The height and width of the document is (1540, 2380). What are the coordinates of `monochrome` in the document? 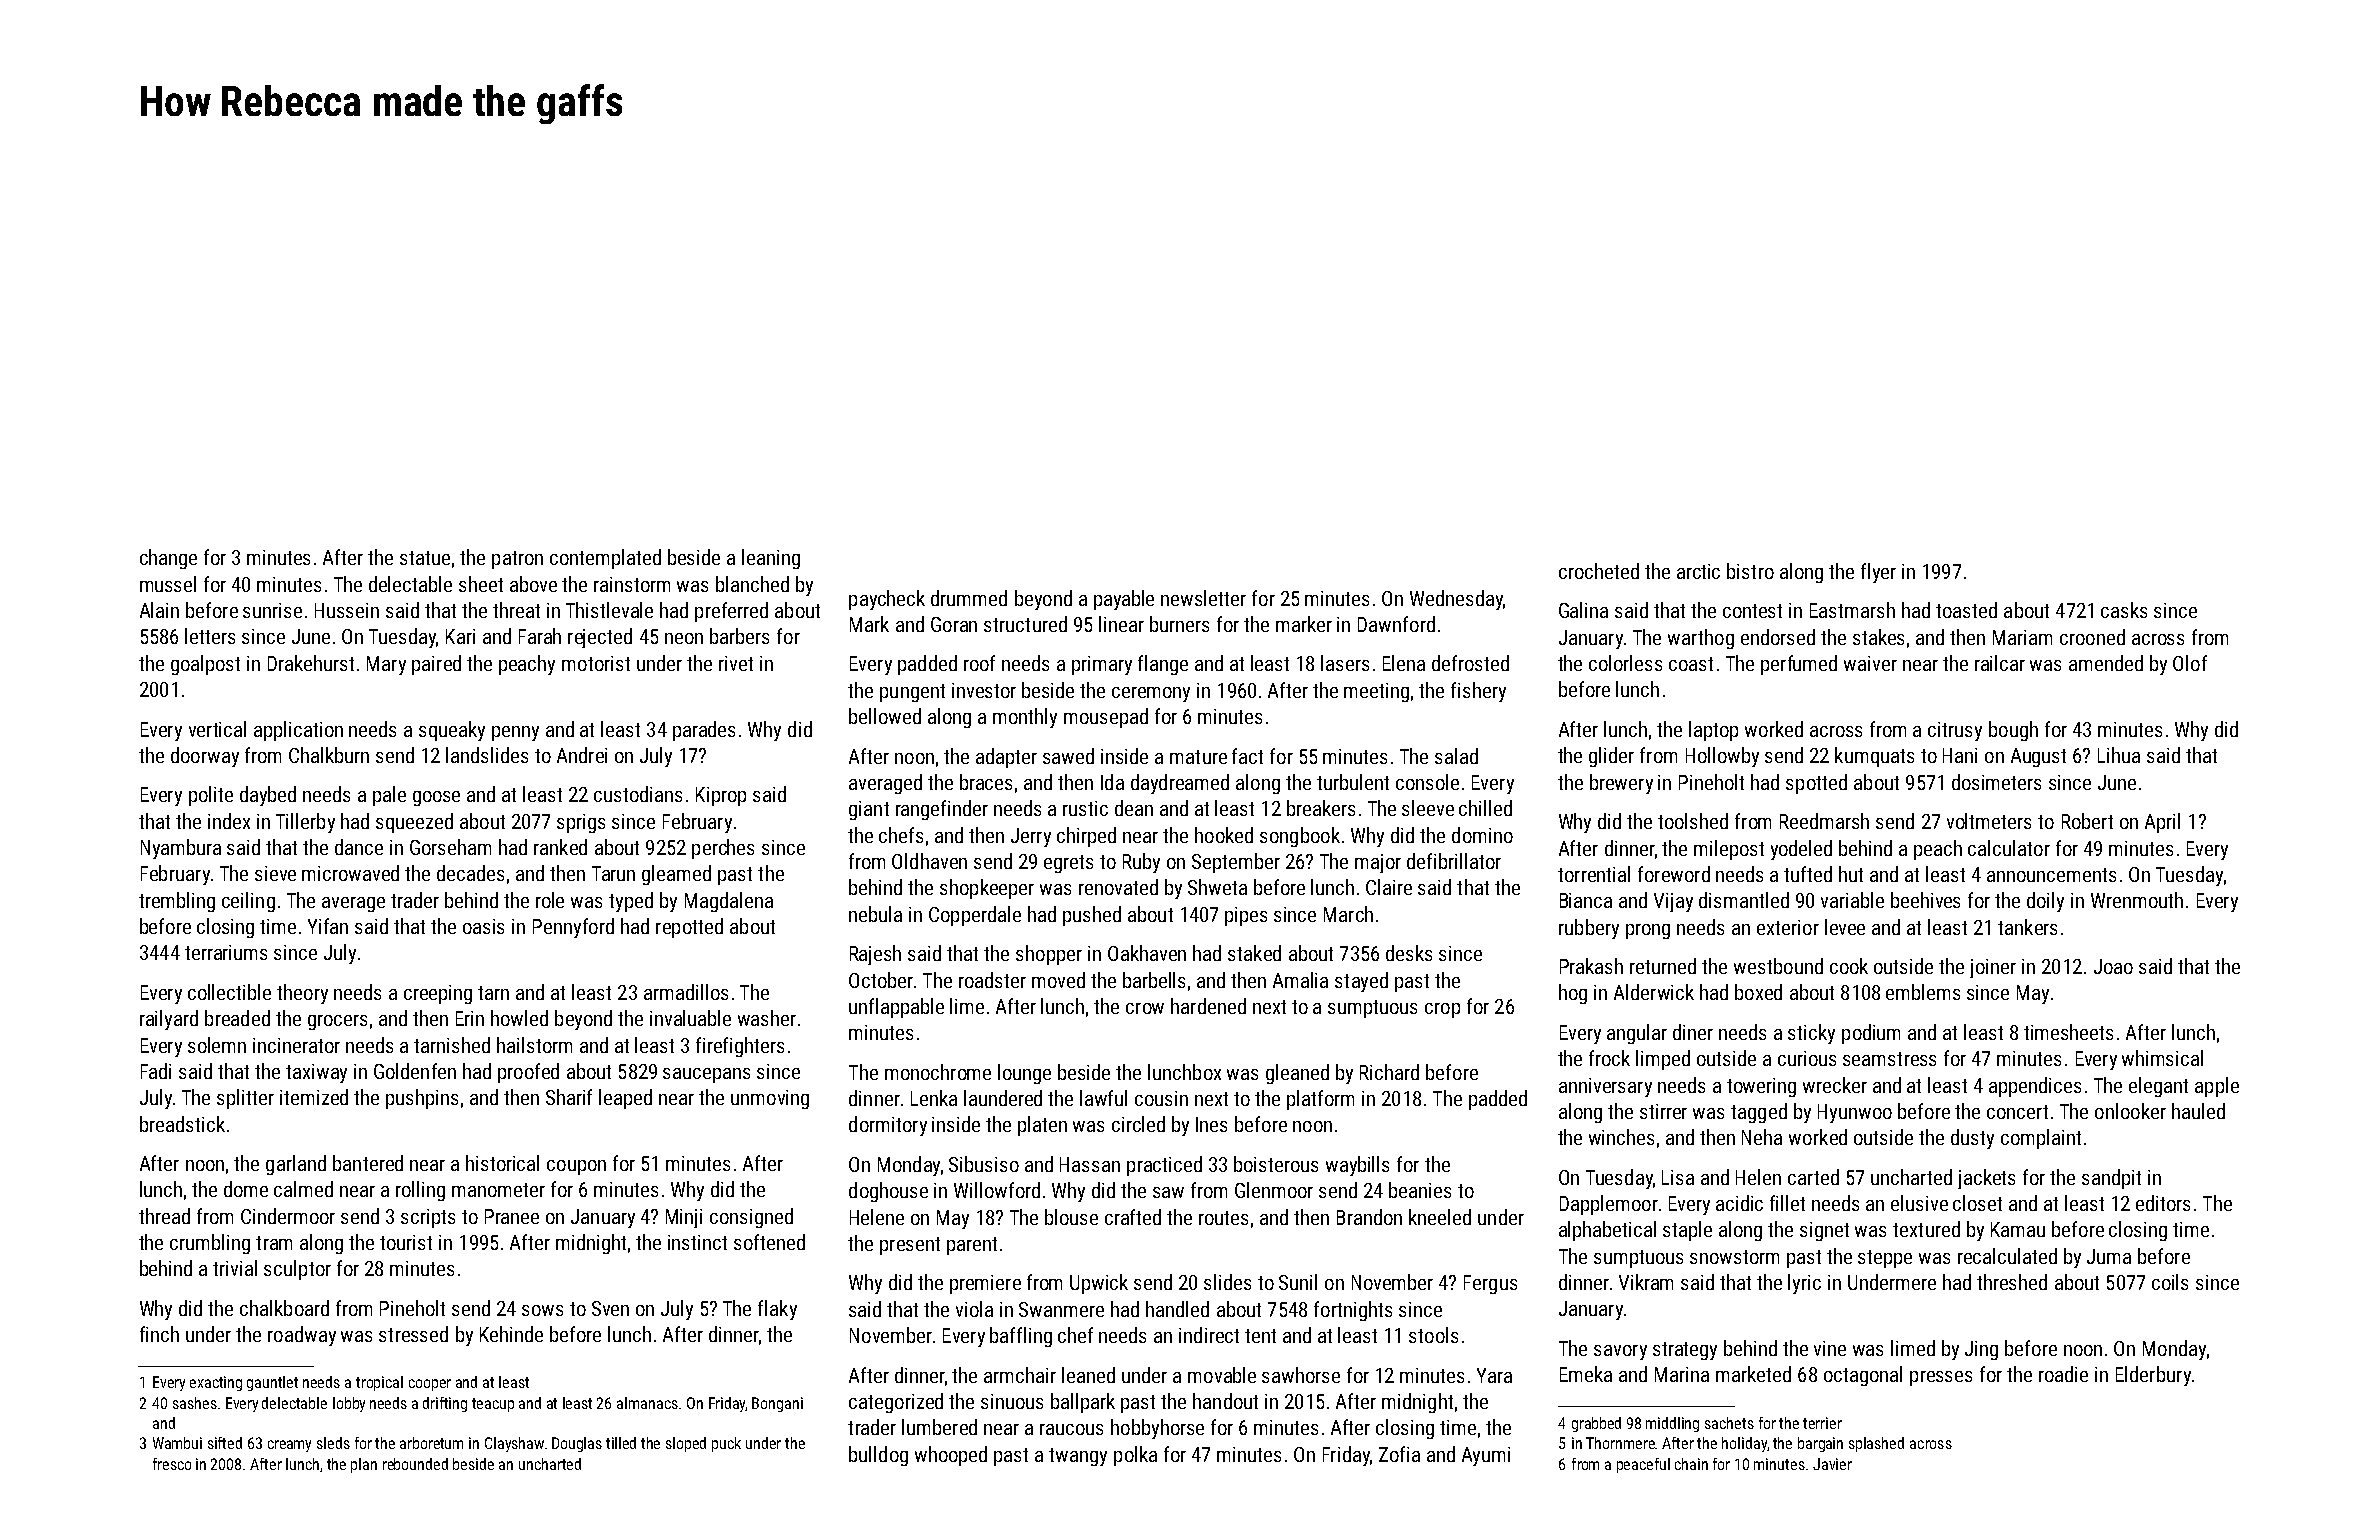 It's located at (938, 1072).
